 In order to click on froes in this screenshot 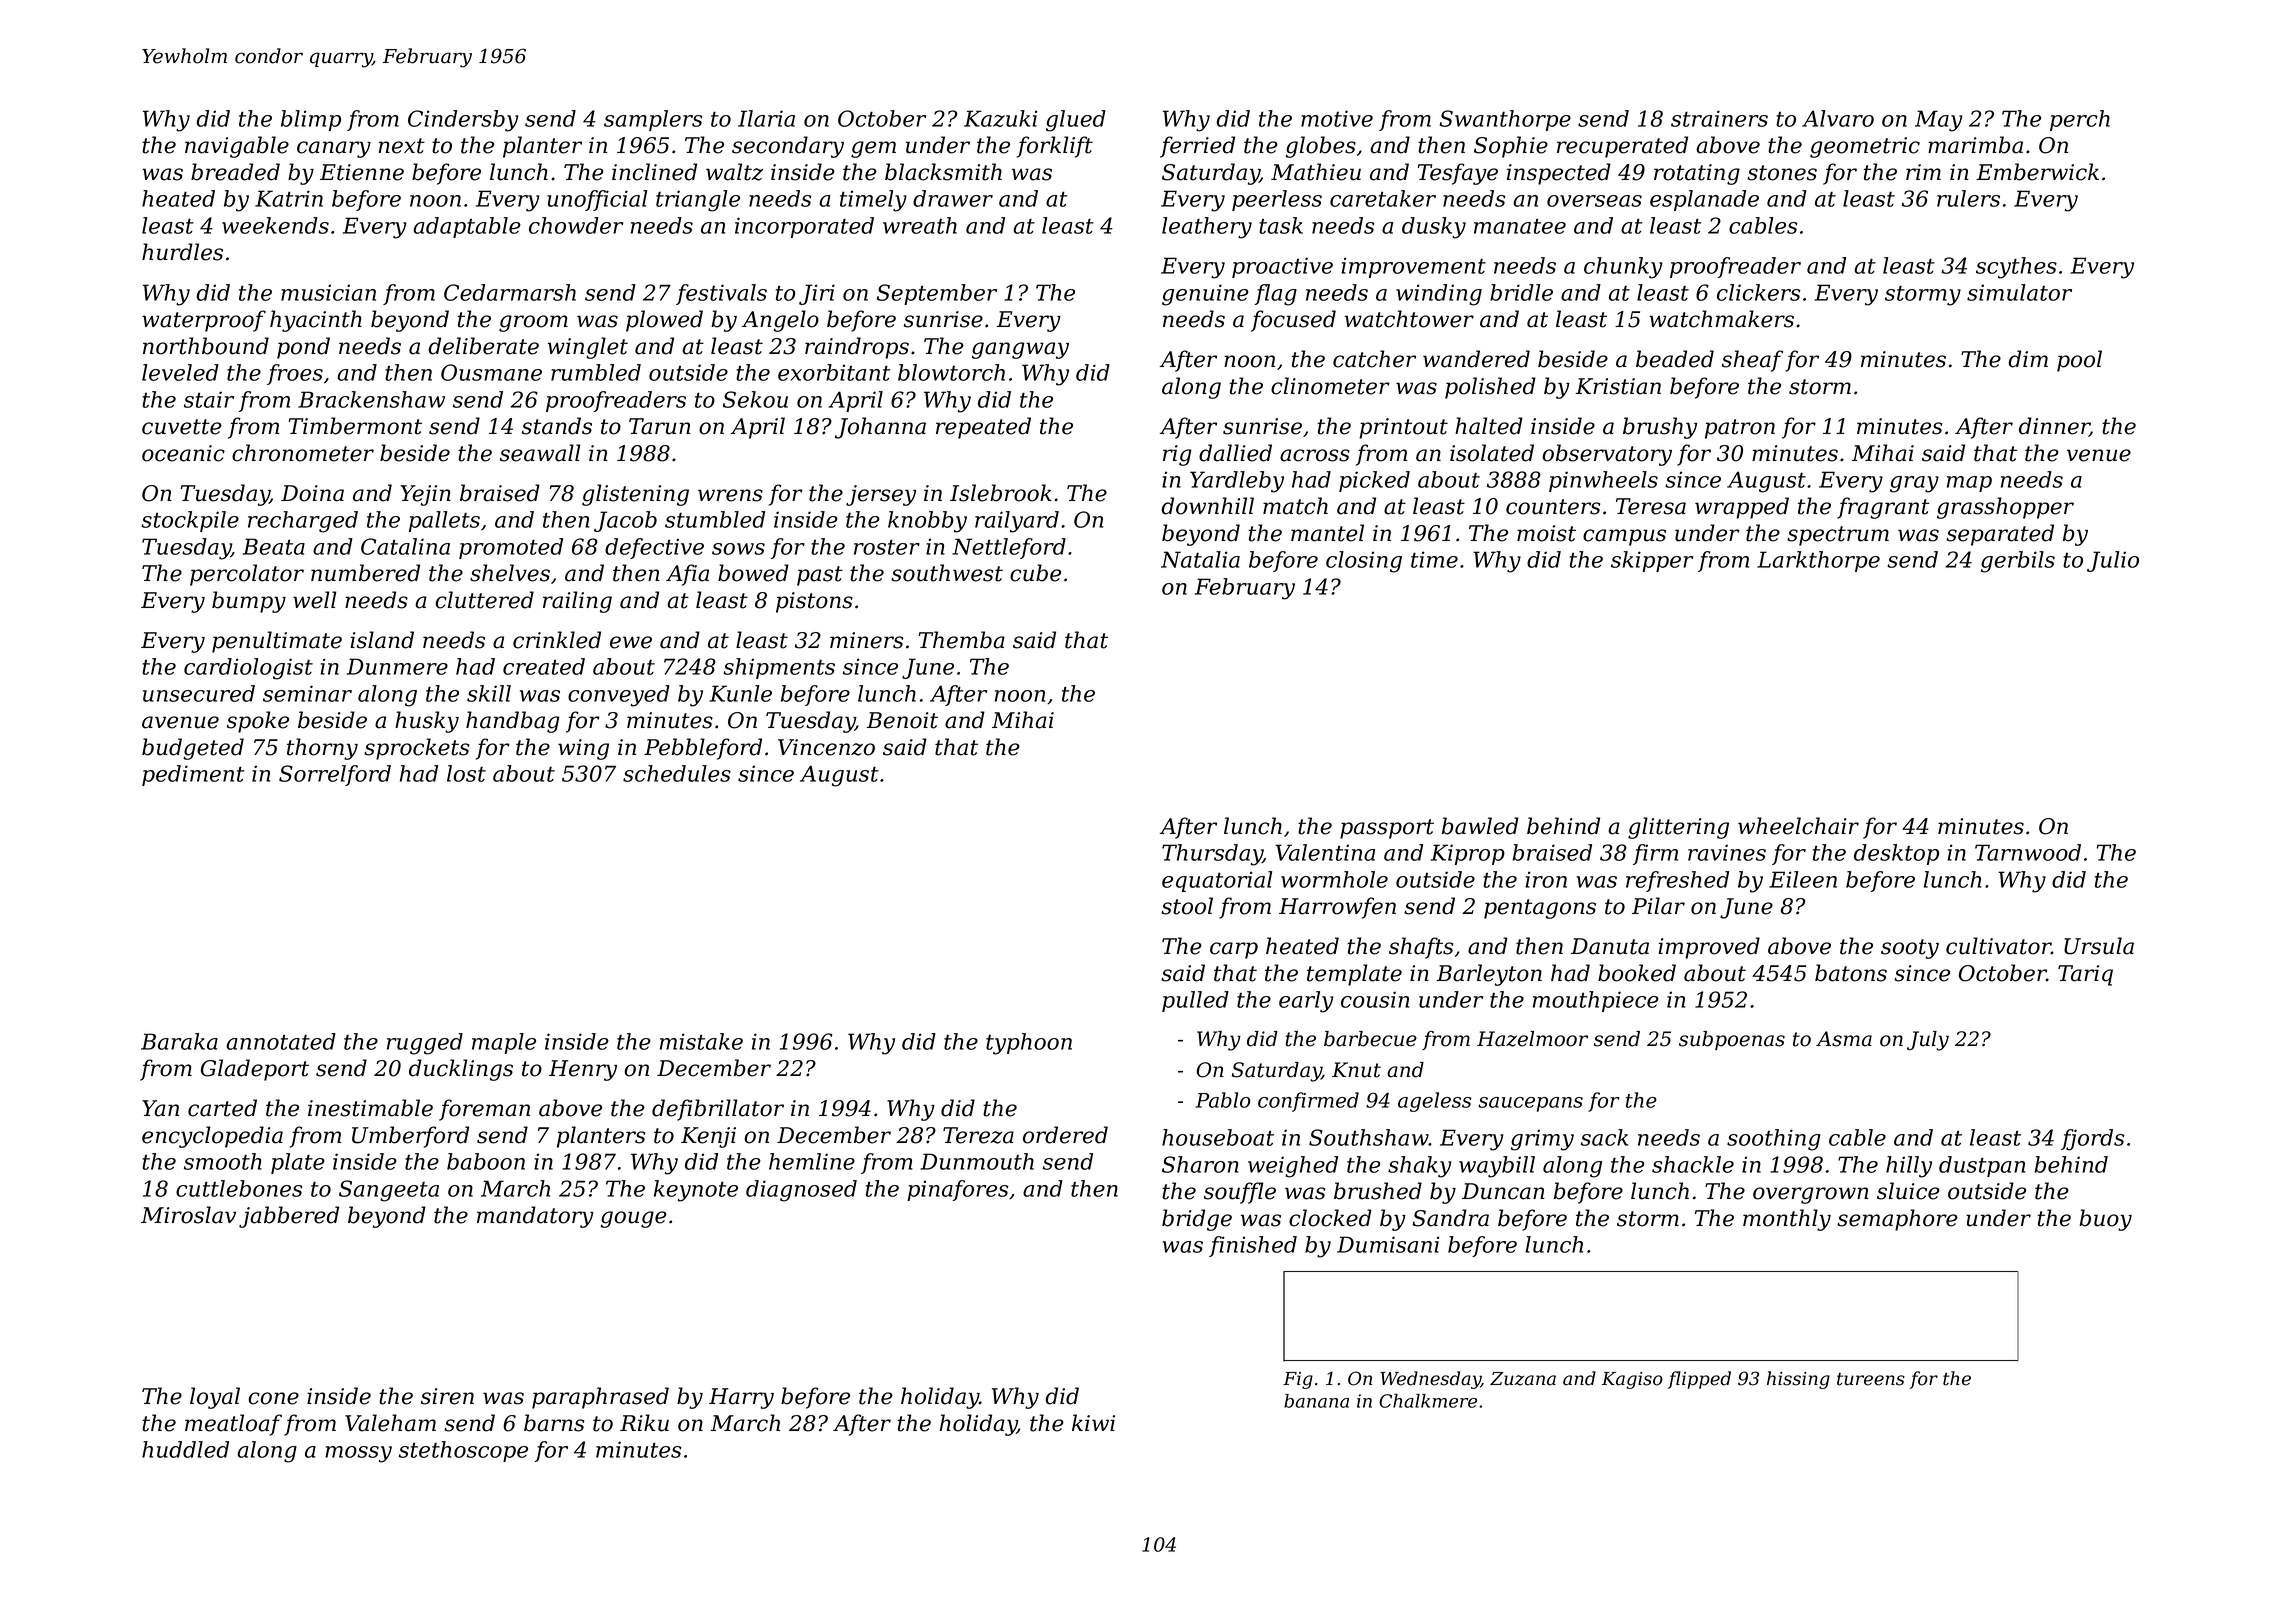, I will do `click(295, 374)`.
